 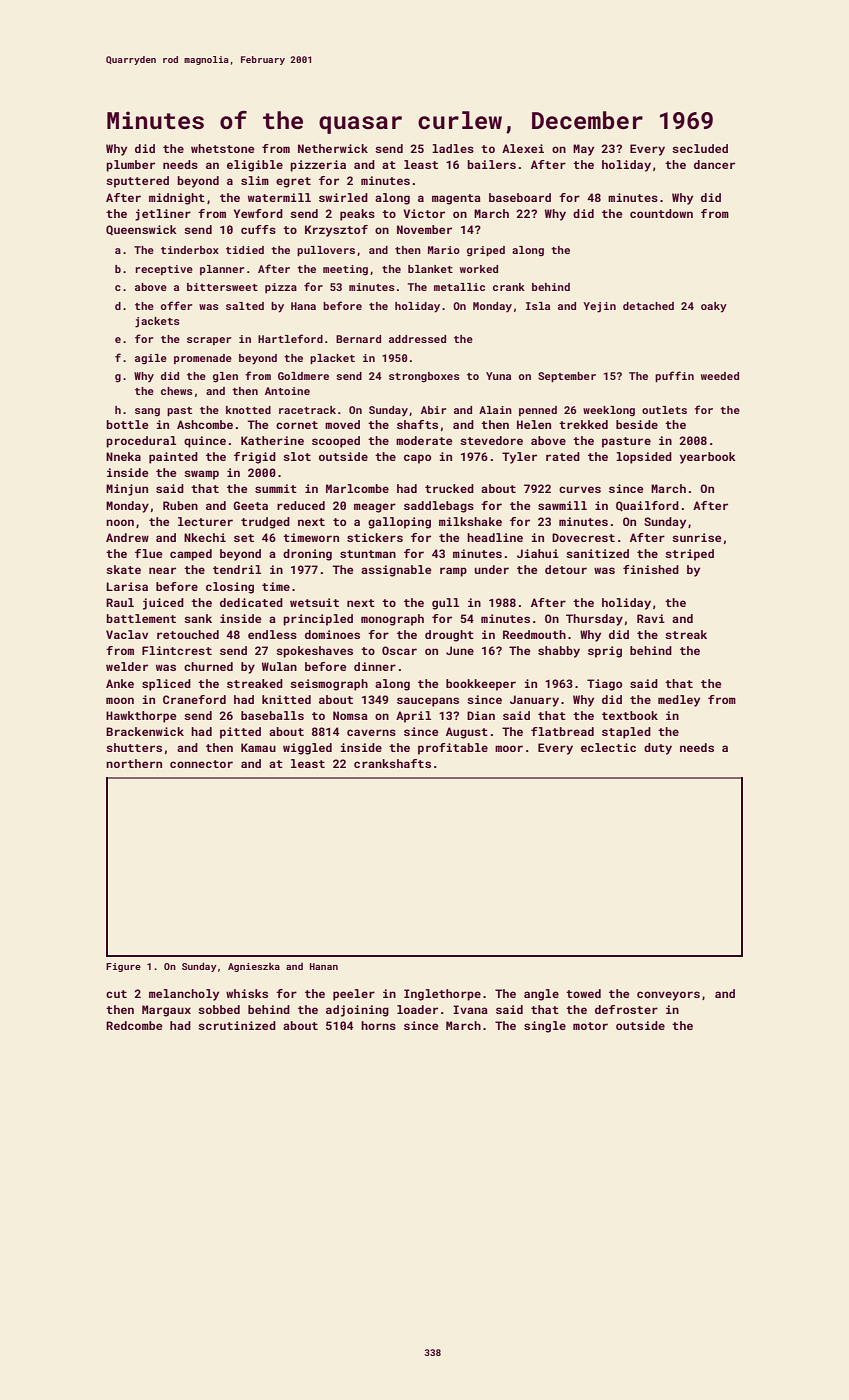 What do you see at coordinates (661, 213) in the page?
I see `countdown` at bounding box center [661, 213].
